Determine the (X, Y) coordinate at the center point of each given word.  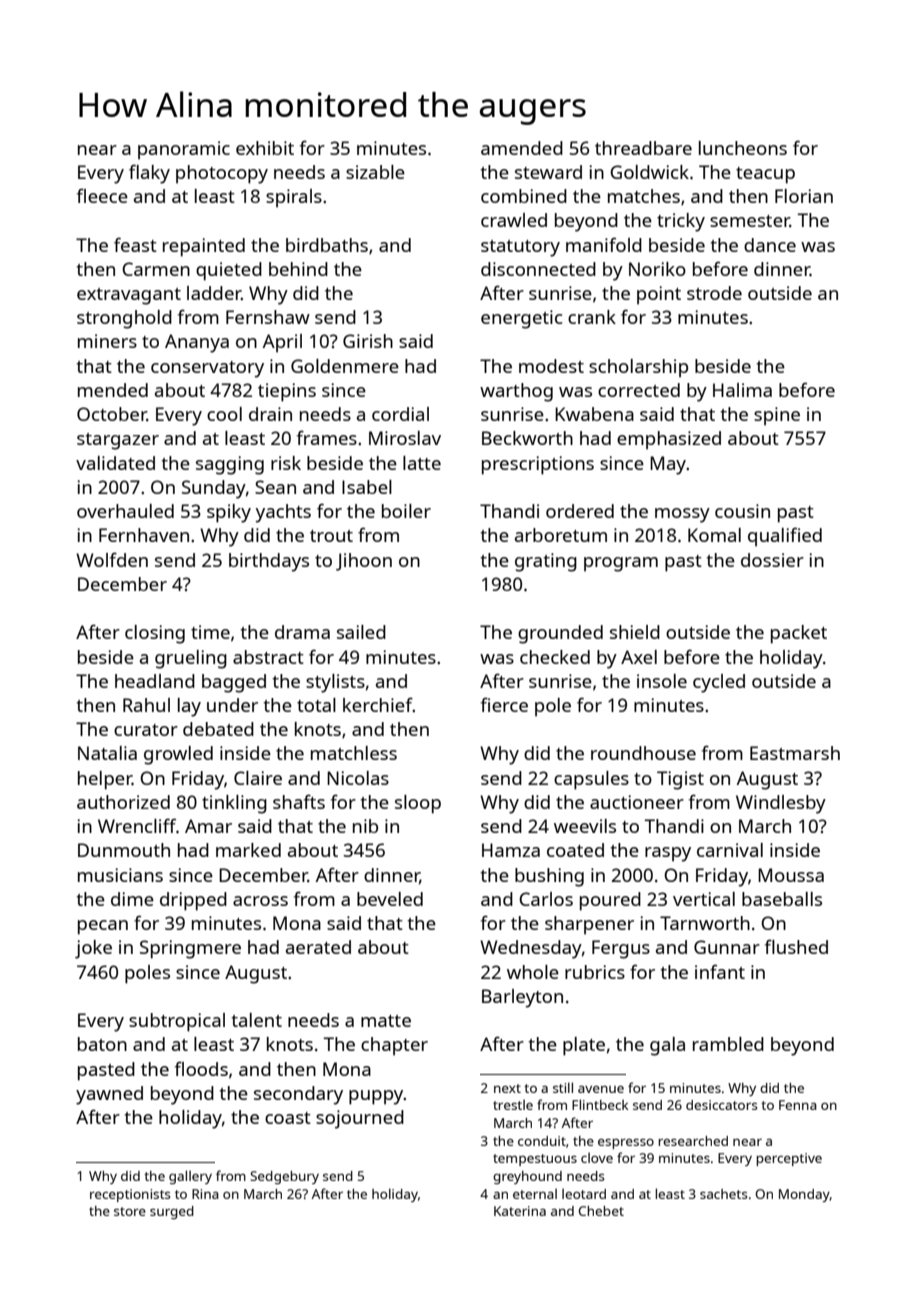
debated (218, 729)
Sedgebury (284, 1177)
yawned (109, 1095)
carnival (730, 850)
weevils (585, 826)
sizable (375, 172)
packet (799, 634)
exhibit (265, 148)
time (210, 632)
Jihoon (364, 562)
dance (770, 245)
